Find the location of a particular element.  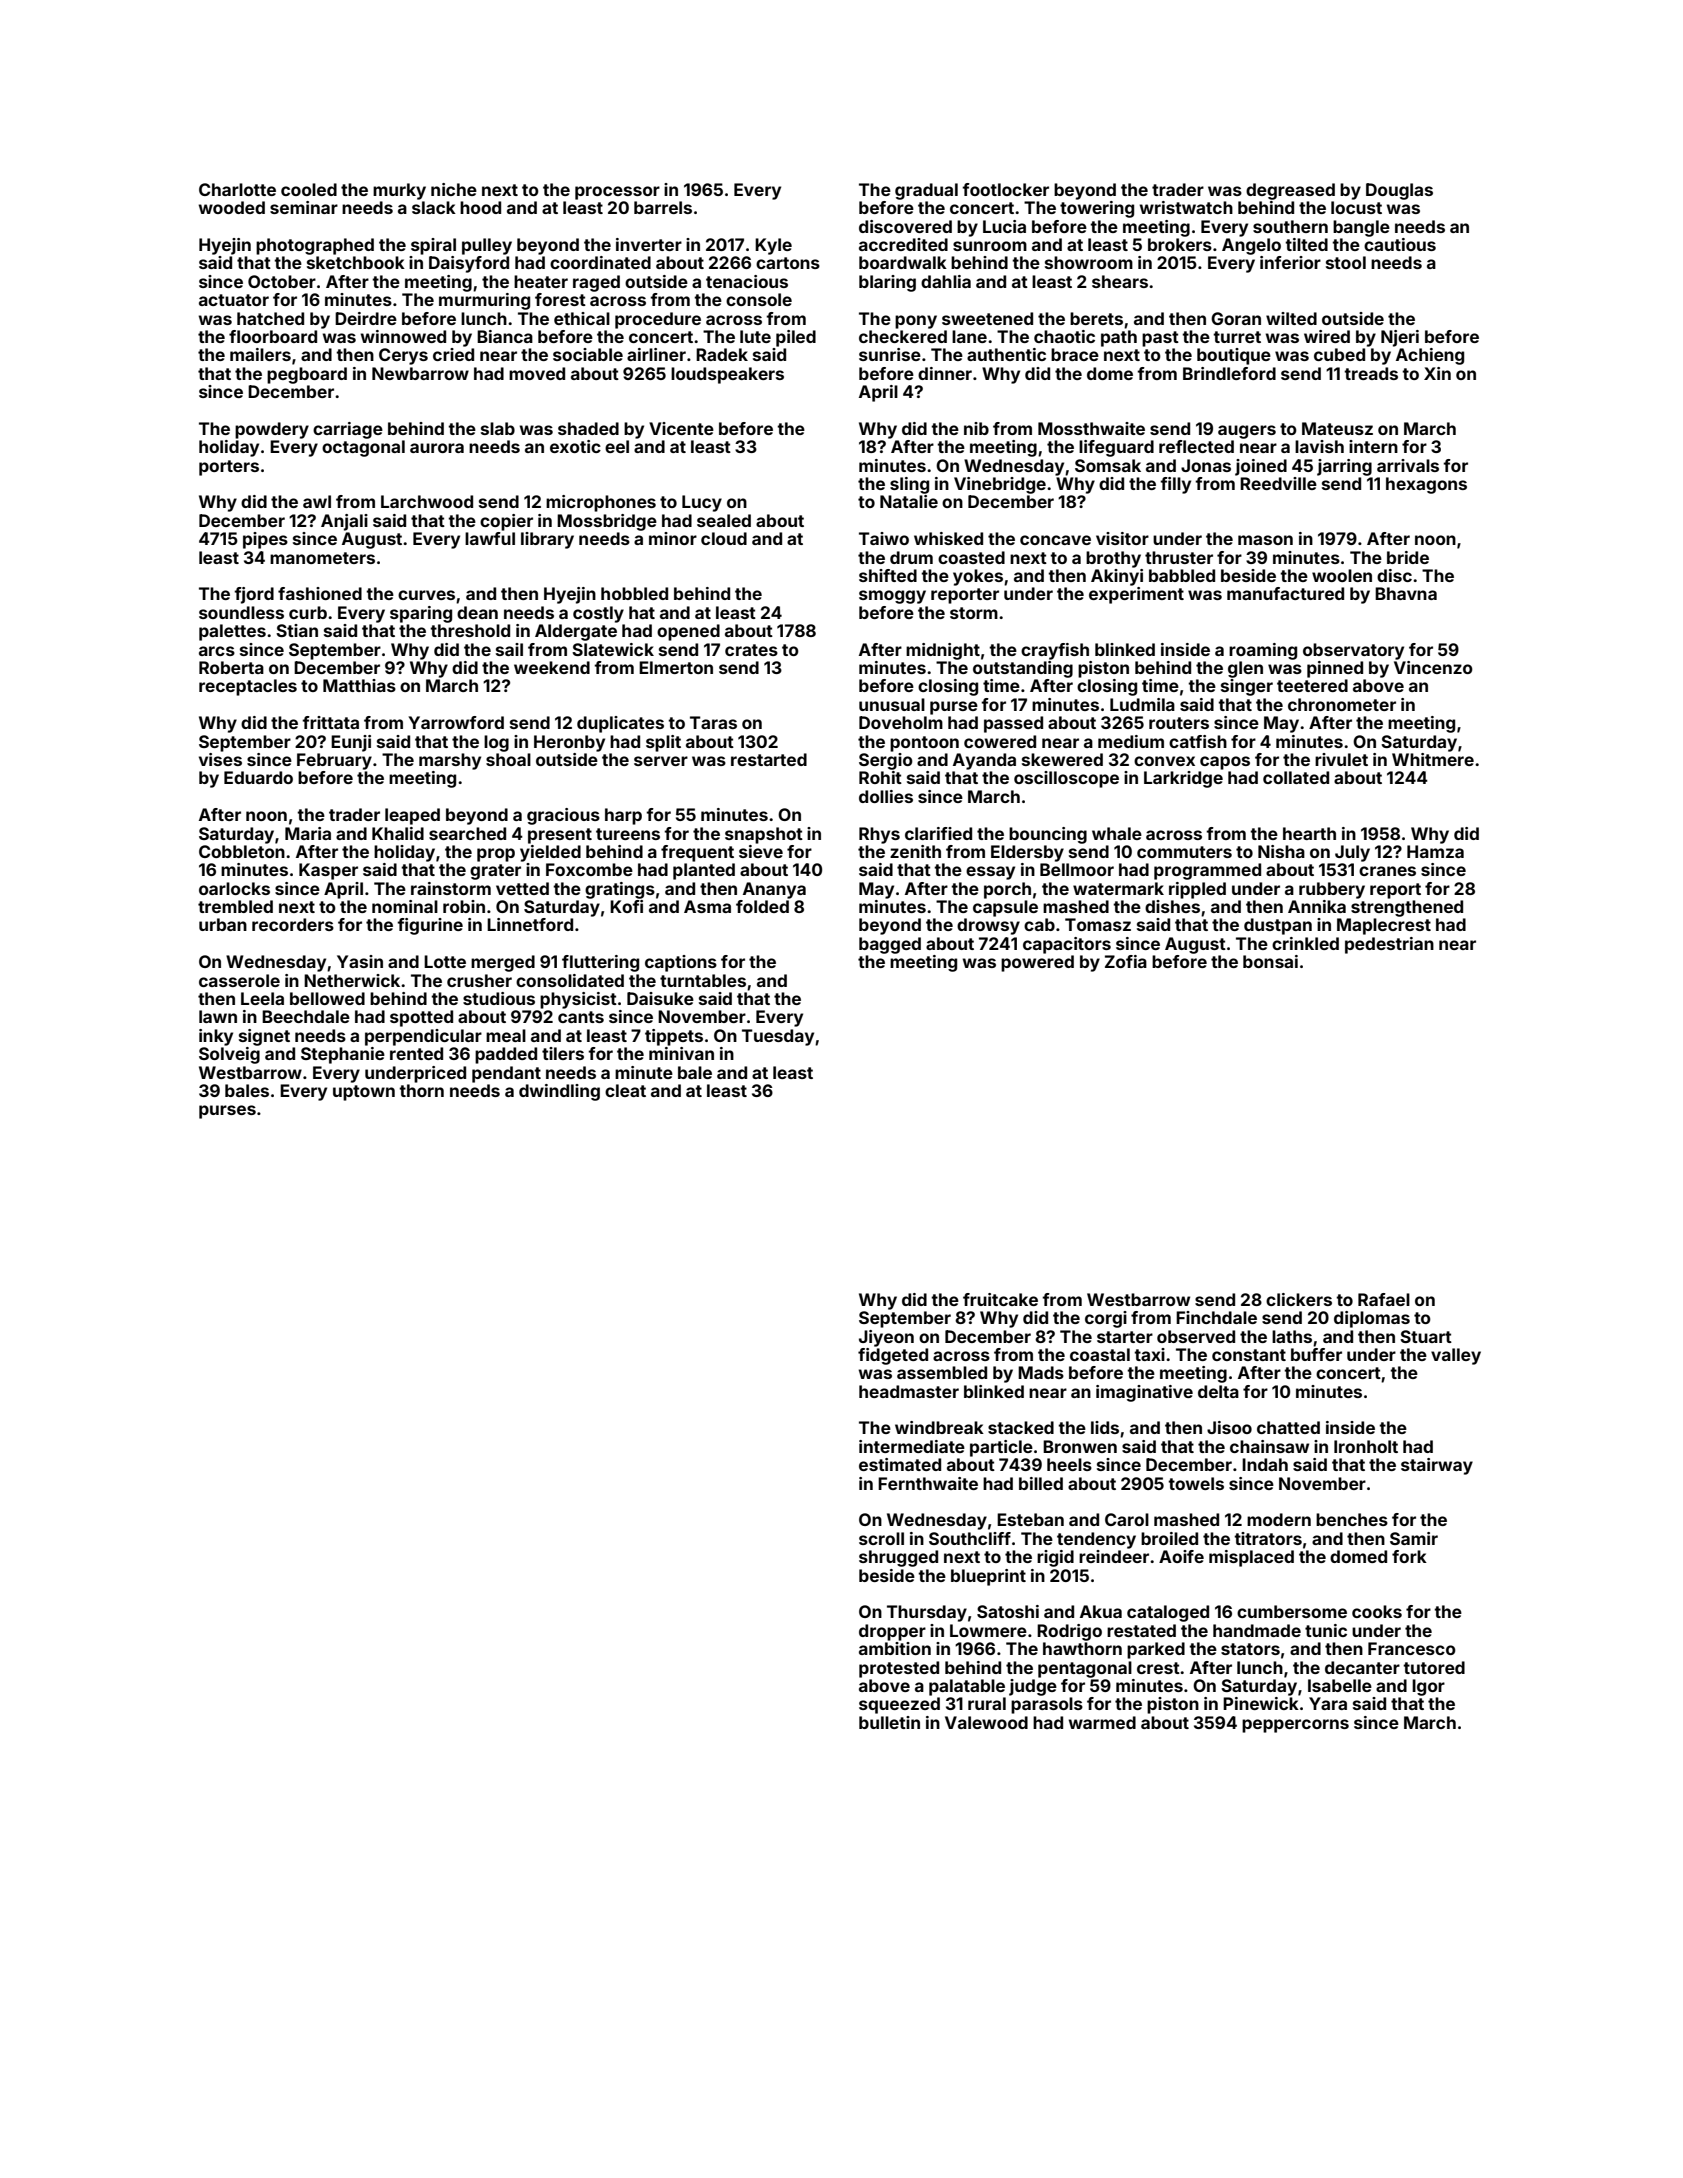

concave is located at coordinates (1055, 540).
